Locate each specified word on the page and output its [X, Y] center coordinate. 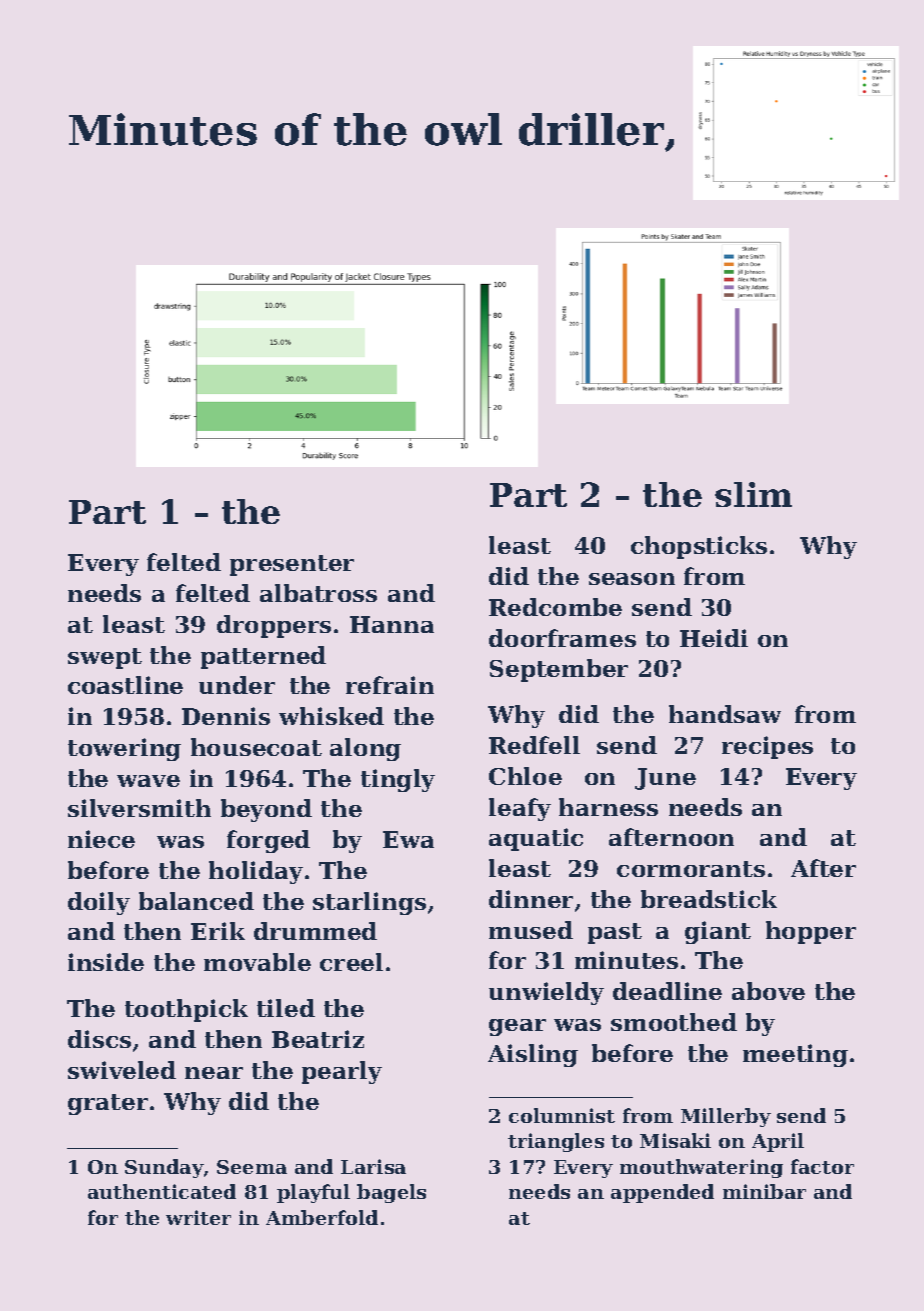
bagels [391, 1193]
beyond [266, 810]
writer [198, 1217]
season [632, 579]
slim [753, 494]
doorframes [562, 638]
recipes [767, 747]
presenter [292, 565]
